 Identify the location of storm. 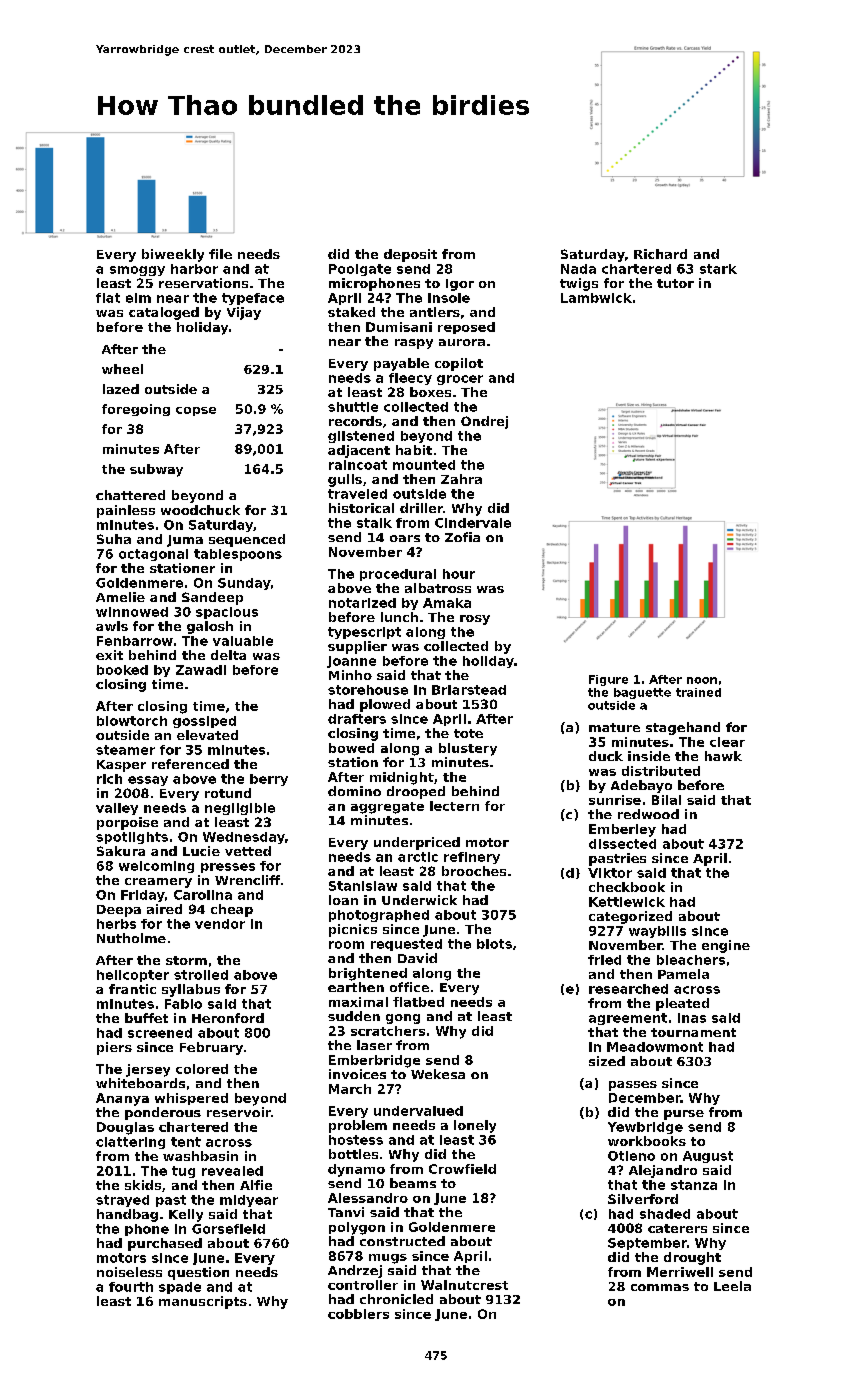
(186, 960).
